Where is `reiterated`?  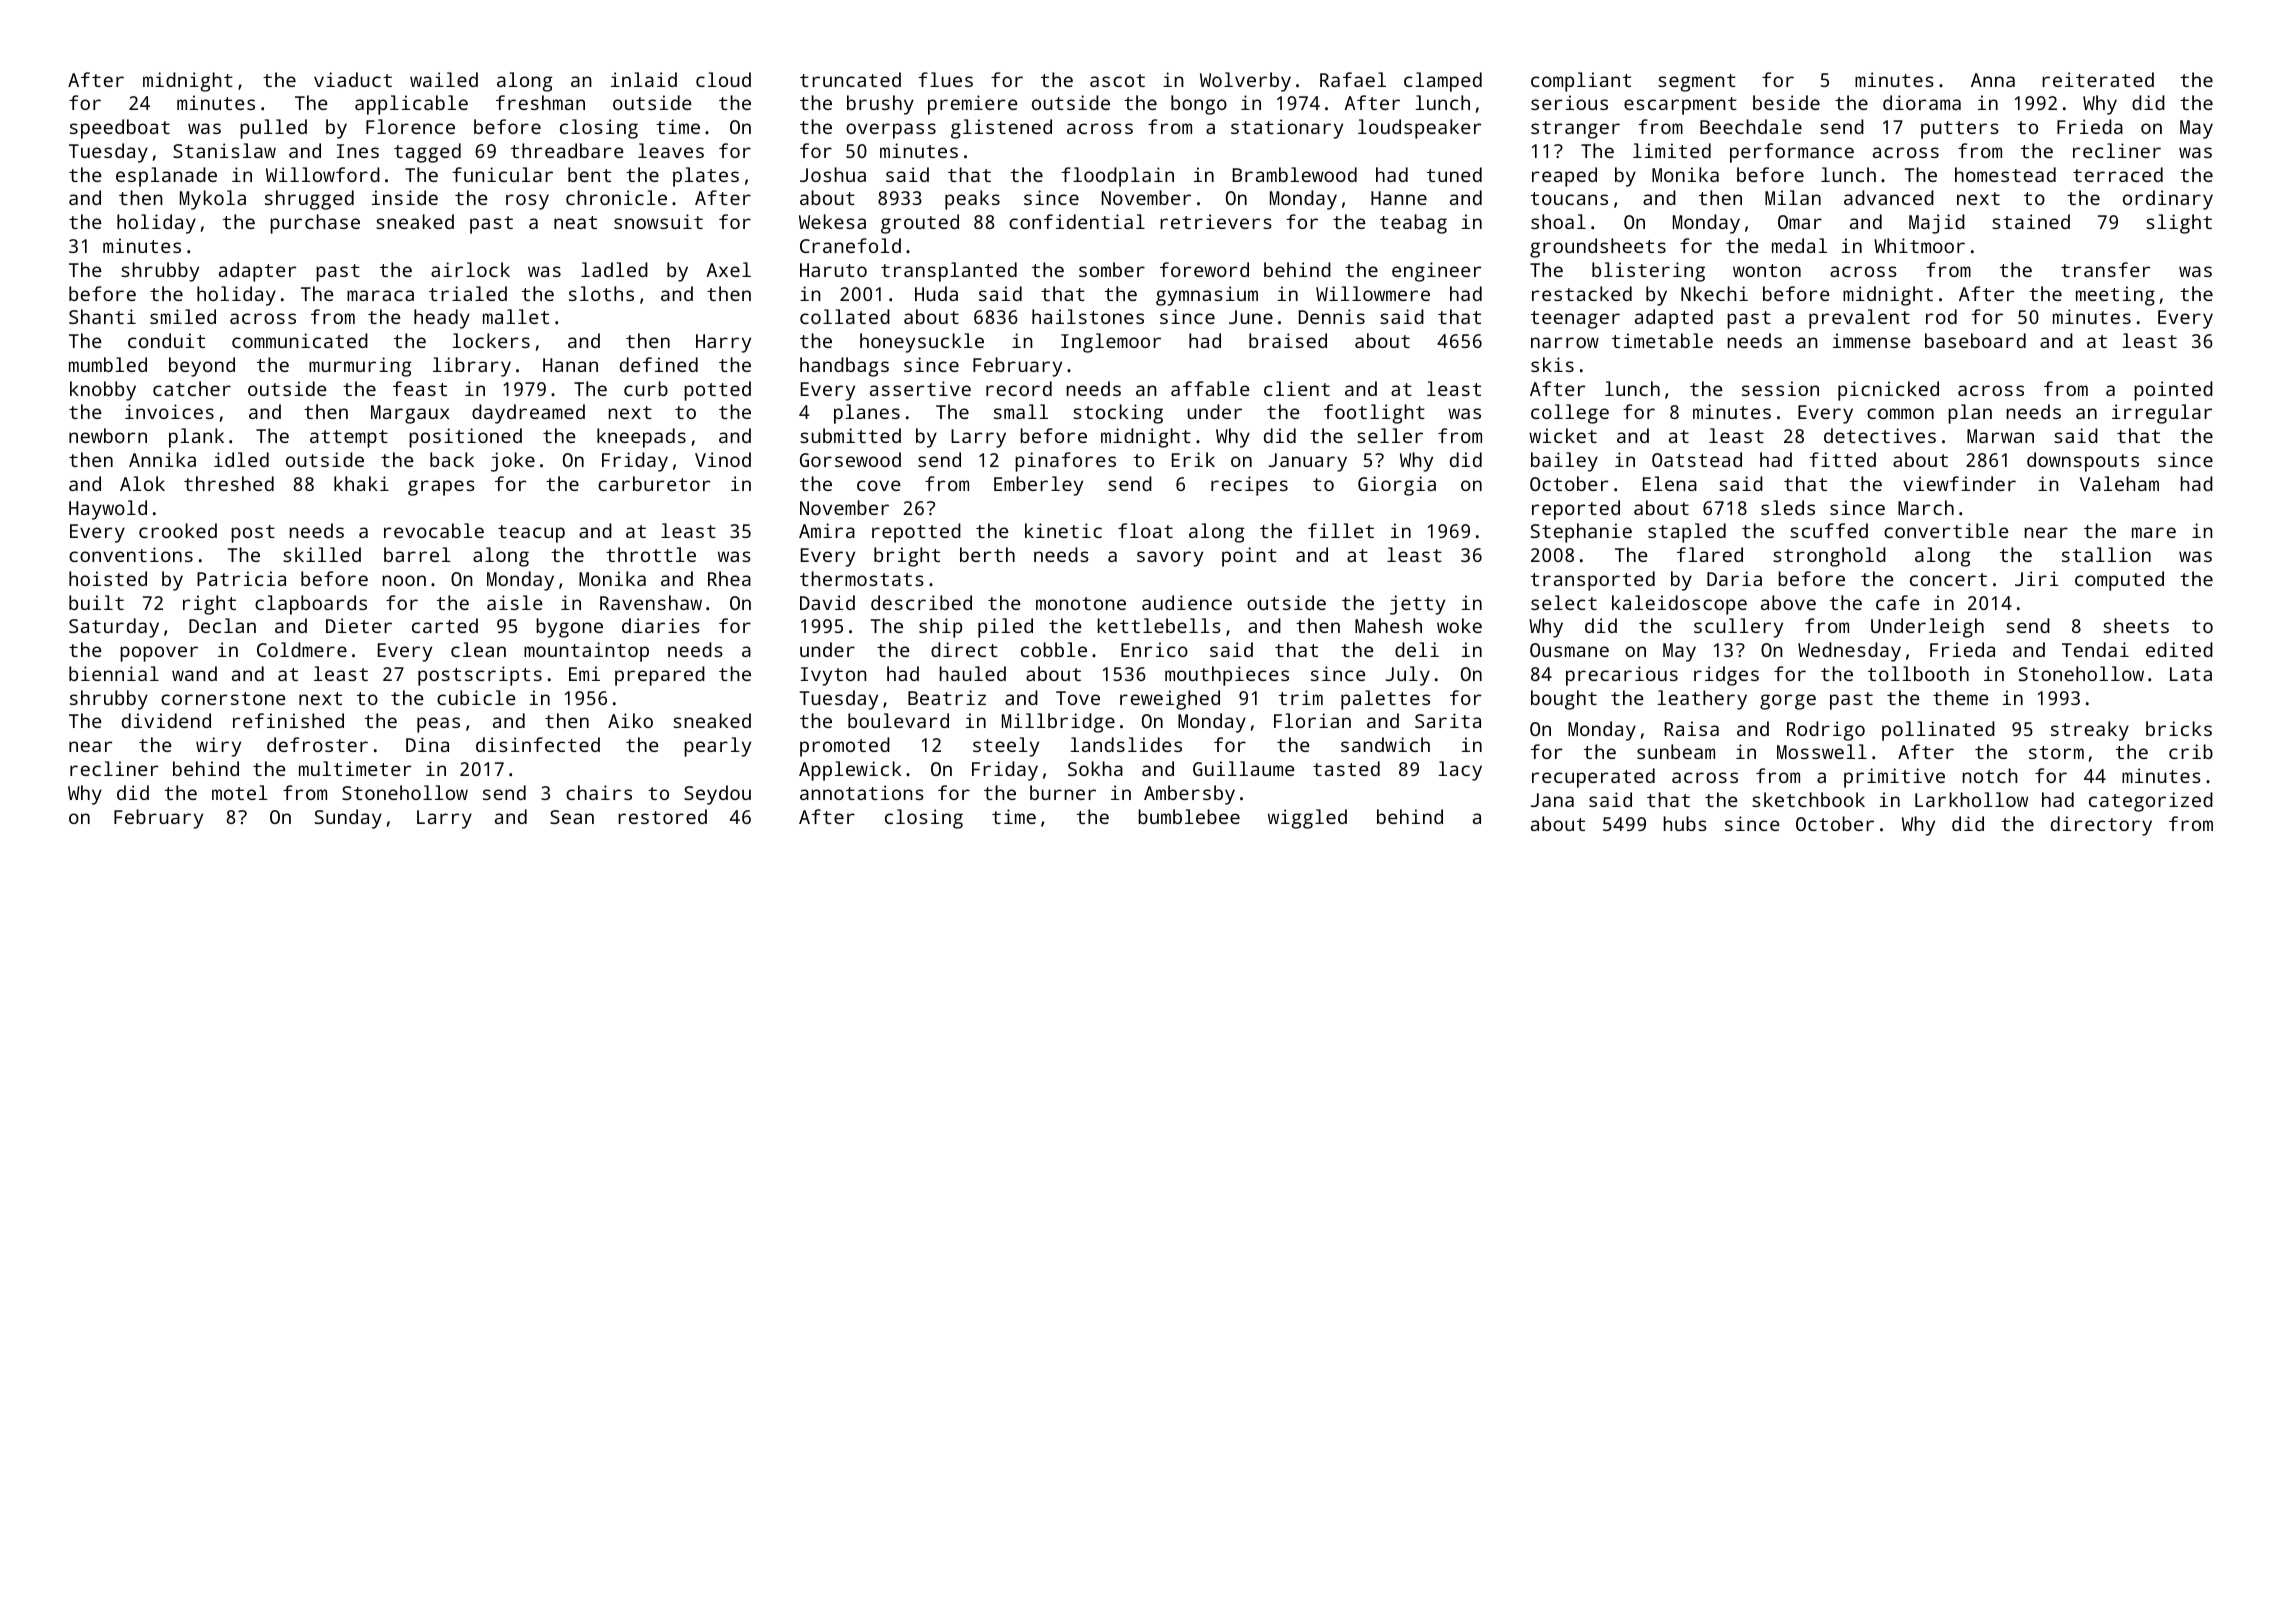 reiterated is located at coordinates (2098, 79).
